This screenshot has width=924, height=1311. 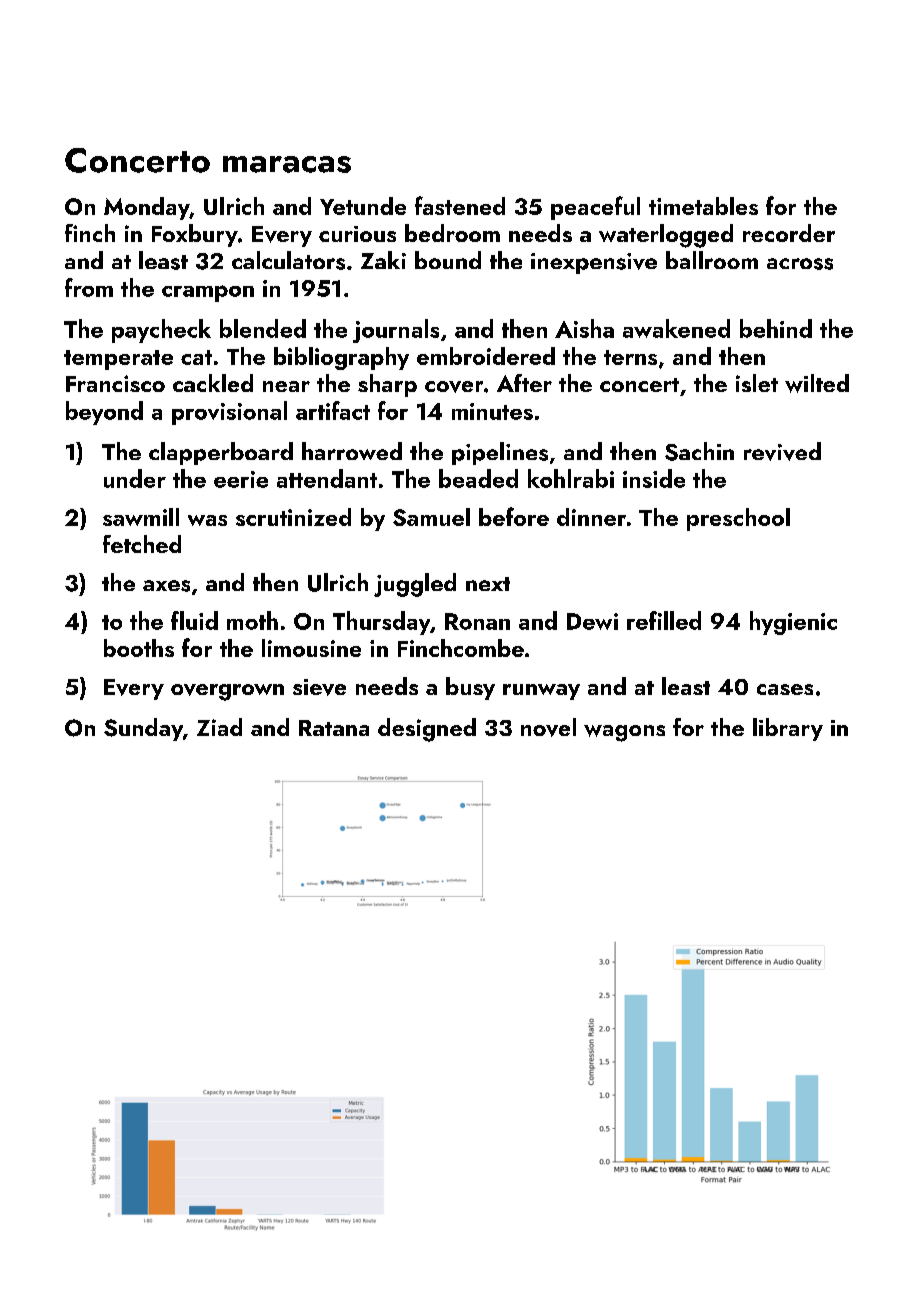 What do you see at coordinates (541, 692) in the screenshot?
I see `runway` at bounding box center [541, 692].
